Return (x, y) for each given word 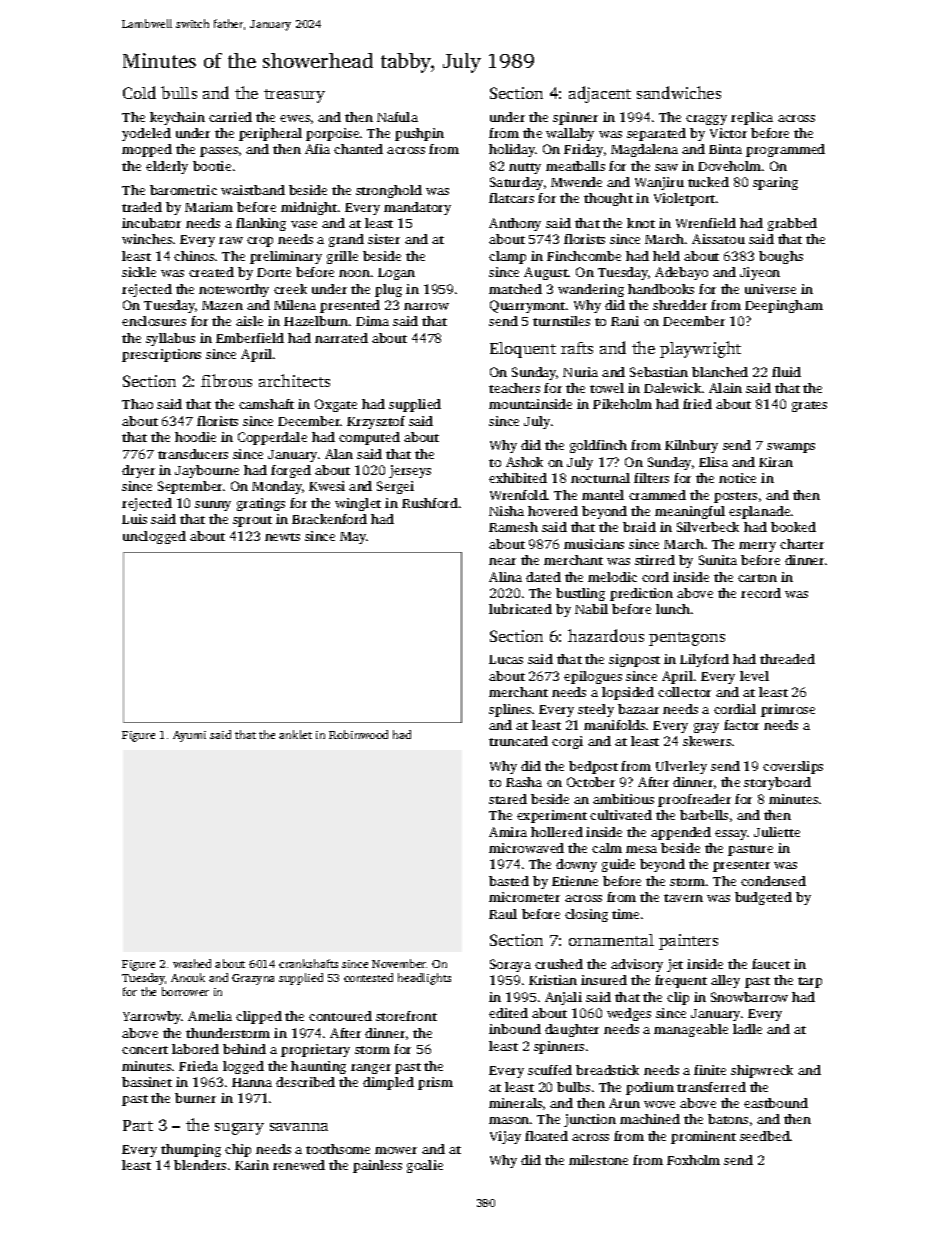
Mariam (209, 207)
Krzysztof (376, 422)
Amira (508, 832)
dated (543, 577)
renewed (299, 1165)
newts (282, 537)
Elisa (713, 462)
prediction (641, 594)
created (211, 272)
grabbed (792, 224)
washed (192, 963)
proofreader (694, 800)
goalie (425, 1166)
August (546, 273)
